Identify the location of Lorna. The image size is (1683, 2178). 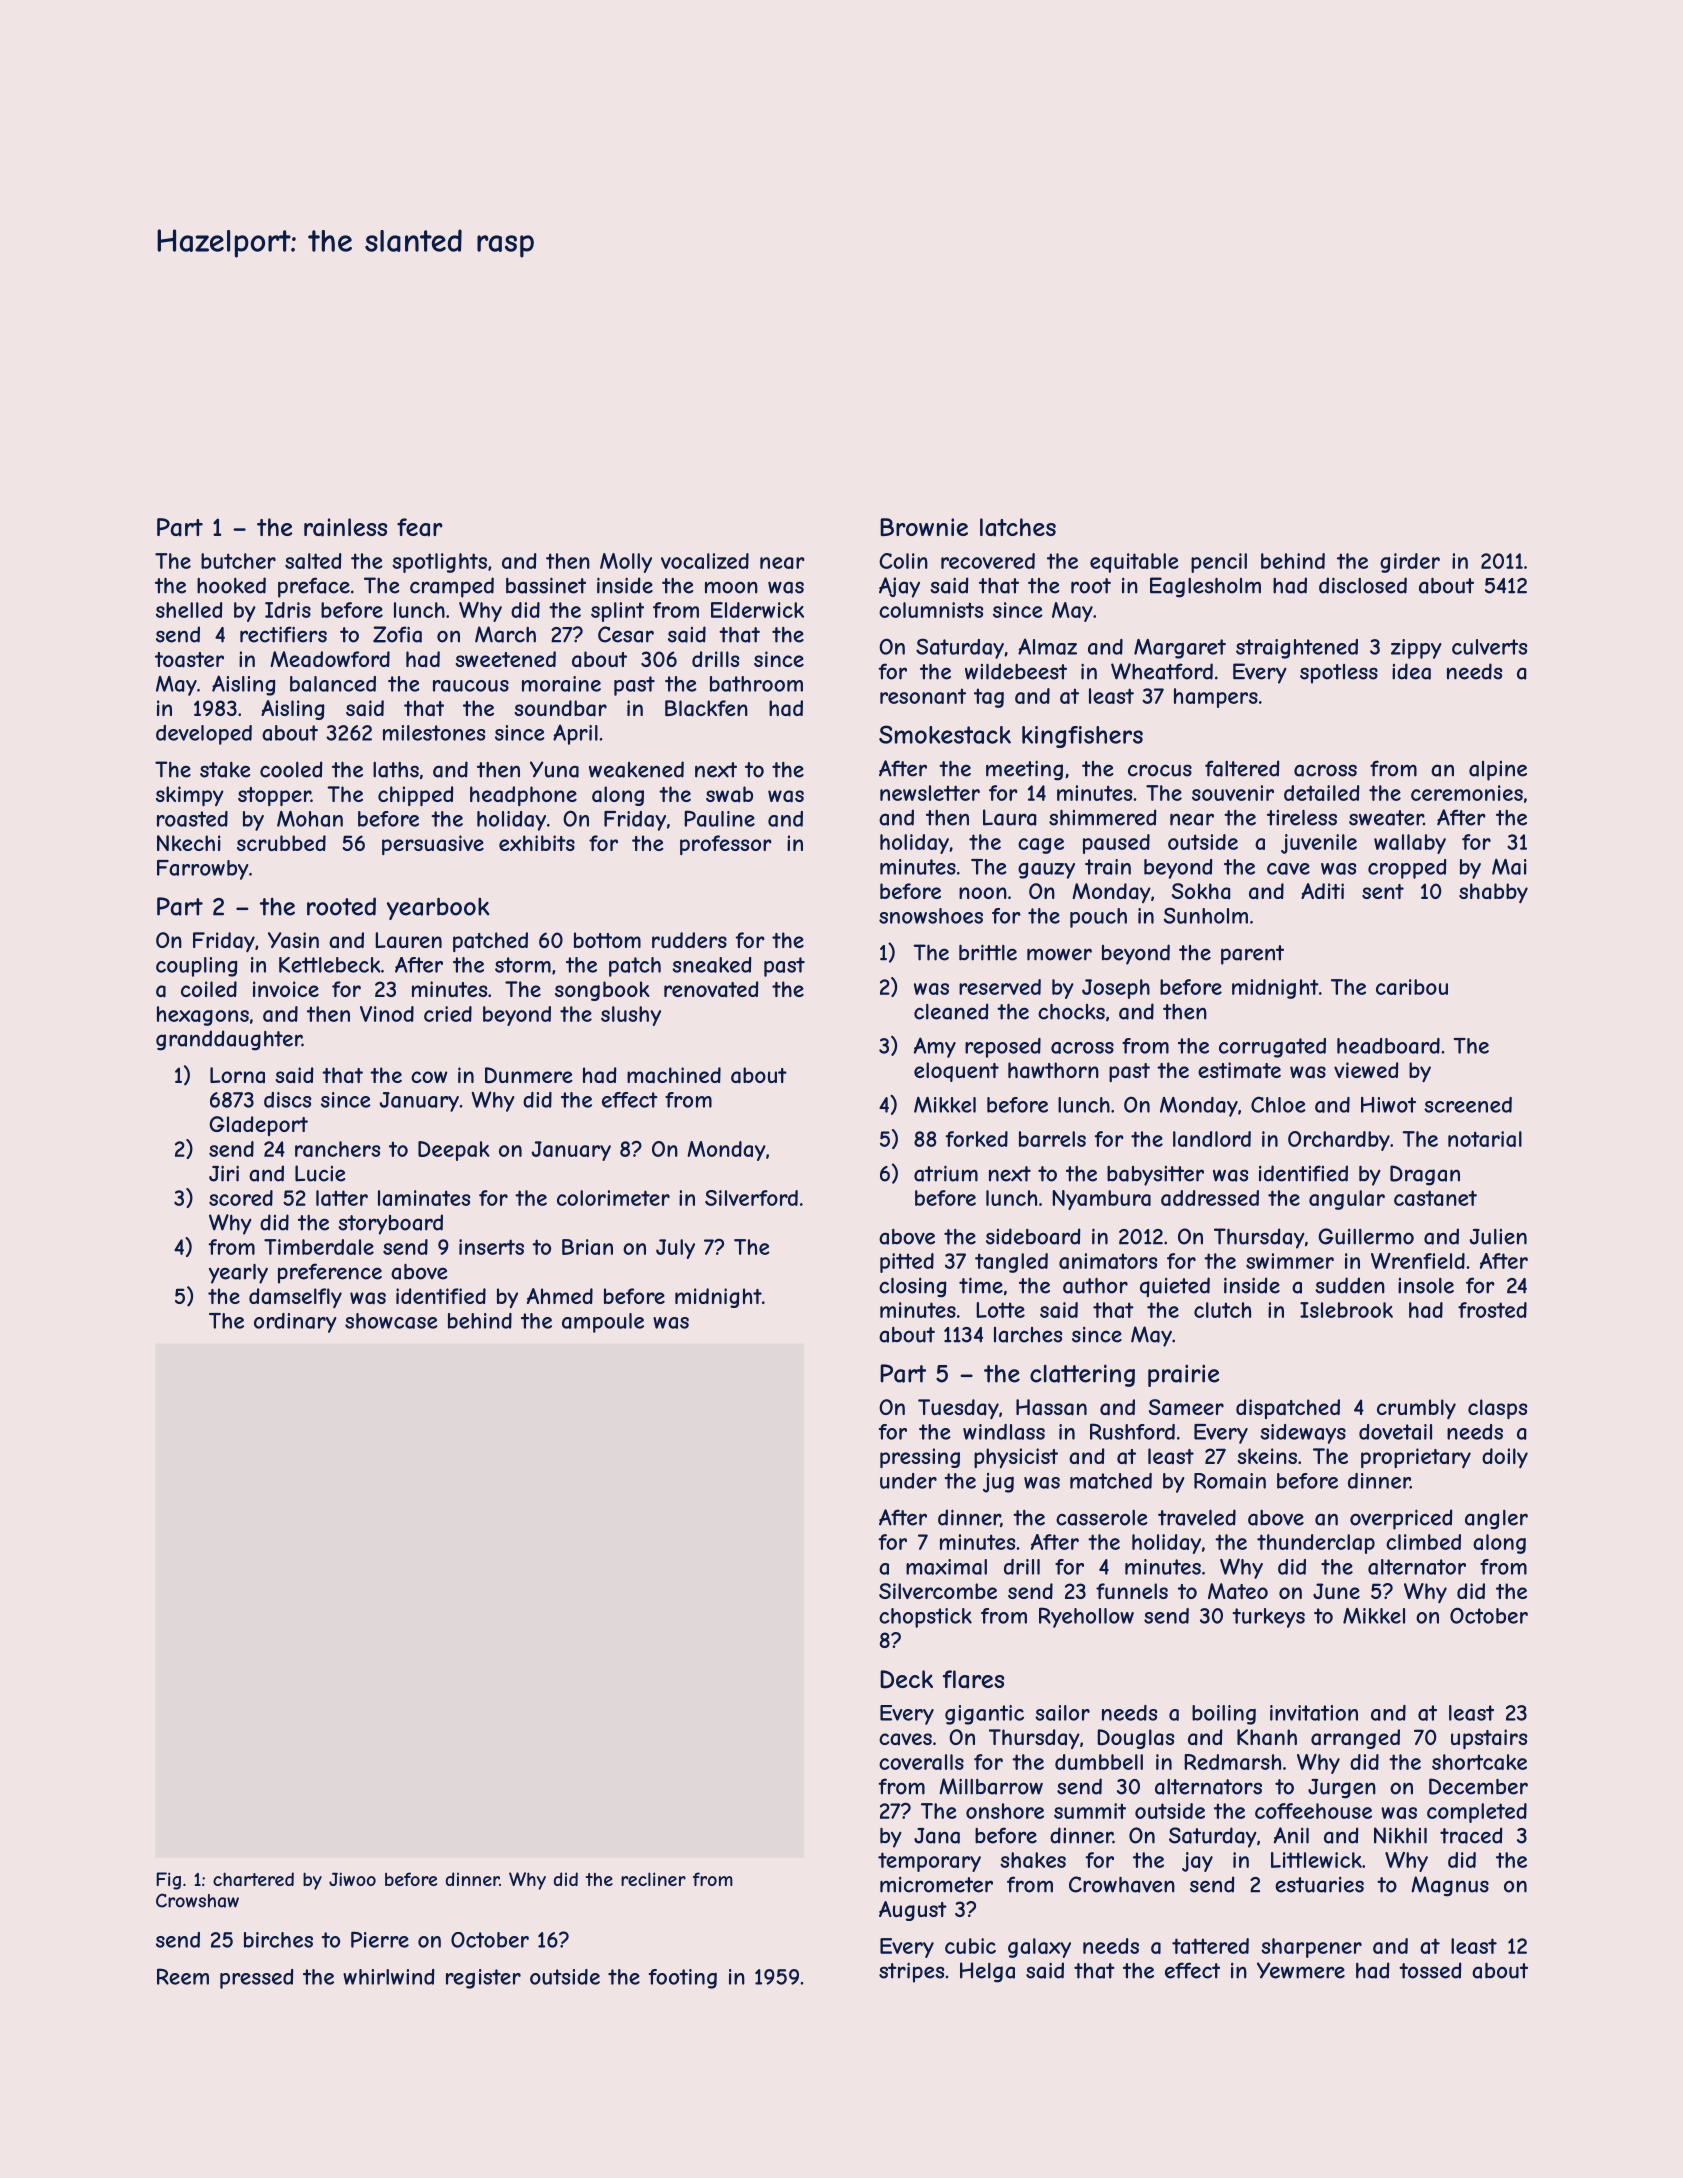
(237, 1075).
